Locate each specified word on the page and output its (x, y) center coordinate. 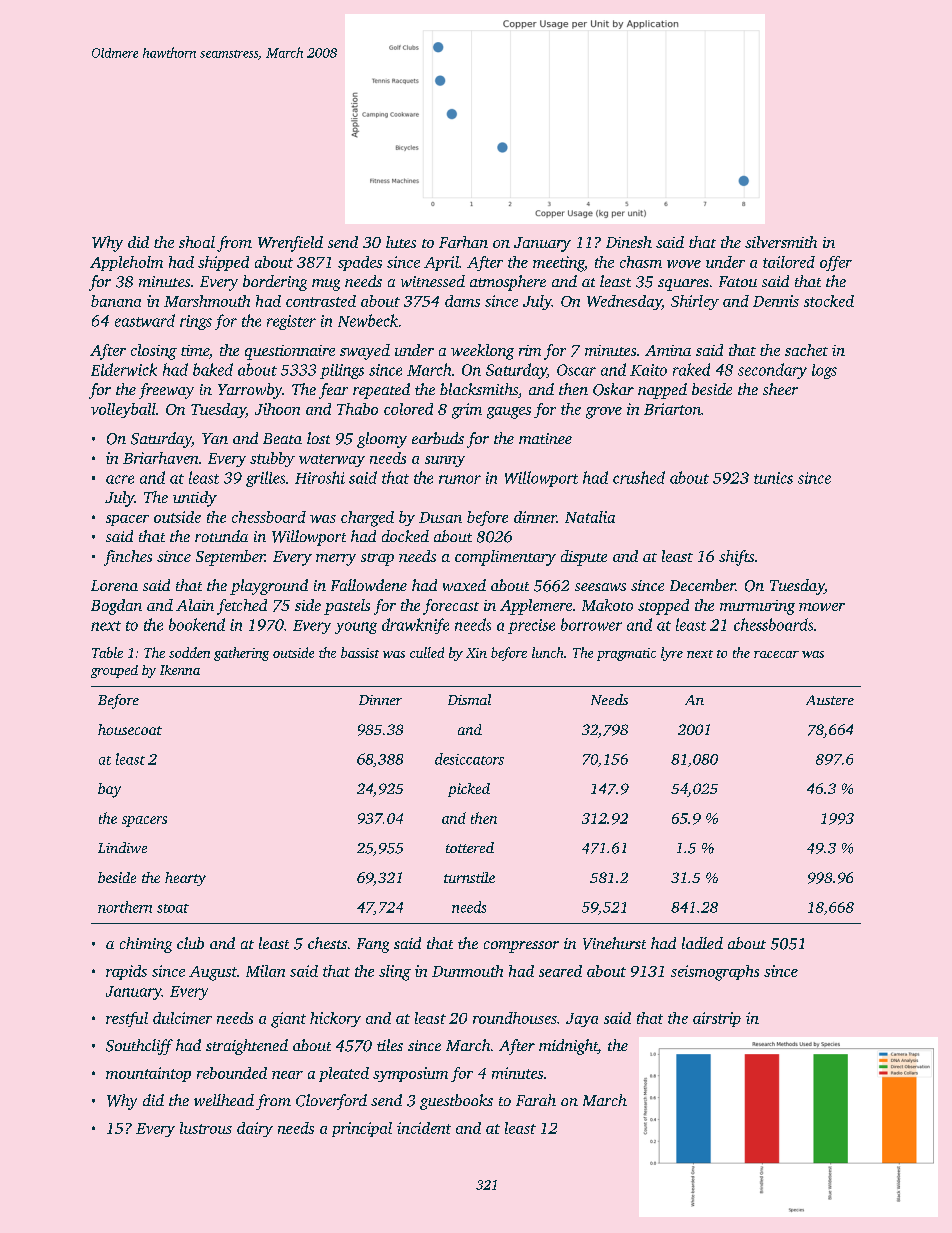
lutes (401, 242)
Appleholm (126, 263)
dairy (255, 1129)
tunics (773, 478)
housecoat (130, 729)
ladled (702, 943)
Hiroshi (320, 477)
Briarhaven (160, 458)
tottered (470, 847)
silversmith (781, 242)
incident (424, 1128)
